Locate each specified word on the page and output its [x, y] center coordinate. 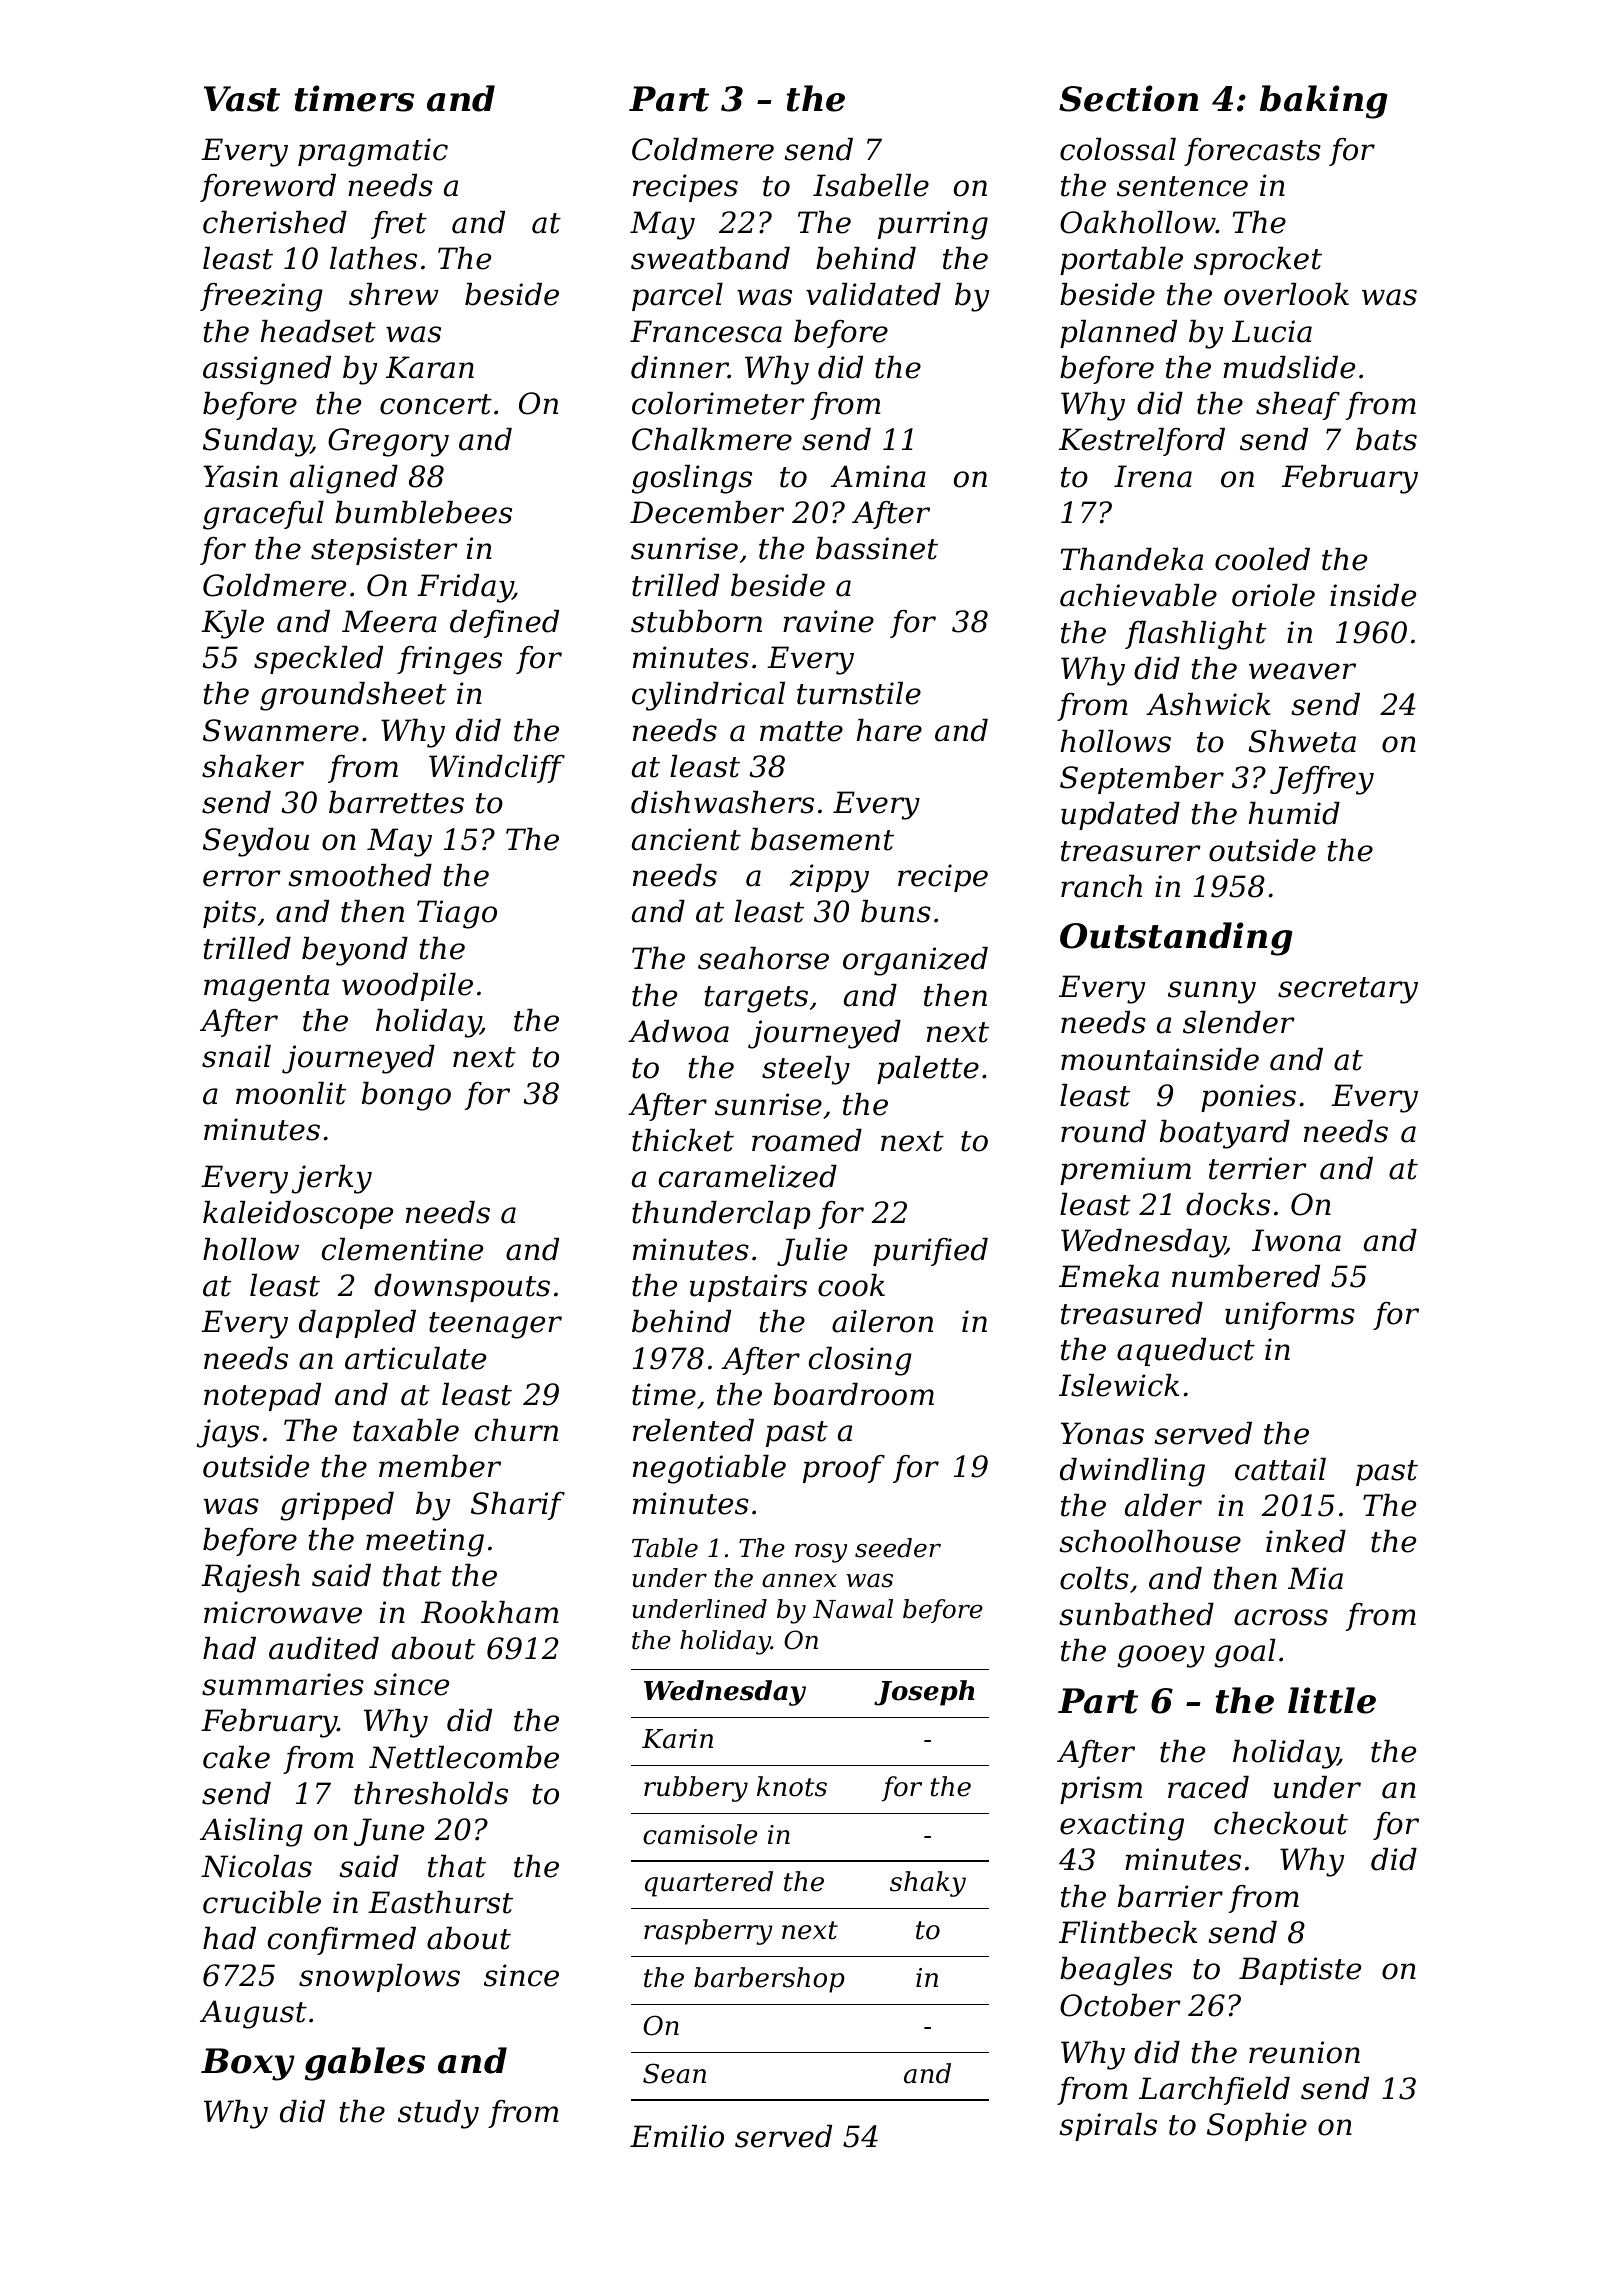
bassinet [877, 548]
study [438, 2114]
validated [873, 294]
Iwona [1296, 1240]
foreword [268, 188]
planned [1118, 334]
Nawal [853, 1609]
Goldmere [274, 585]
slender [1239, 1022]
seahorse [763, 958]
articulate [415, 1358]
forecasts [1252, 152]
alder [1163, 1505]
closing [860, 1361]
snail [236, 1056]
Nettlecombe [464, 1757]
